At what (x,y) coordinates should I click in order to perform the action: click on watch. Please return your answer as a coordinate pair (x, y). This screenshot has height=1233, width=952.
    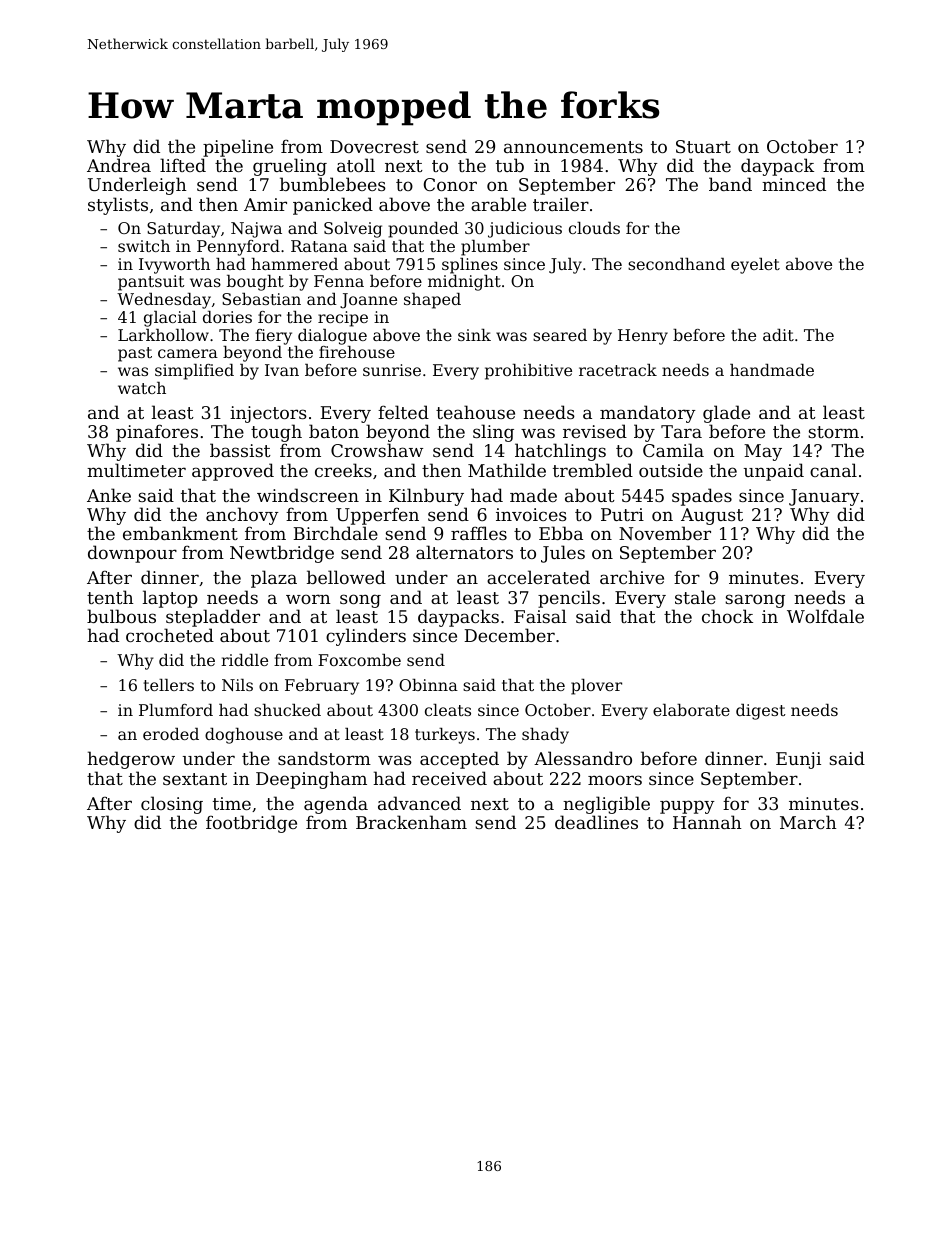
    Looking at the image, I should click on (142, 388).
